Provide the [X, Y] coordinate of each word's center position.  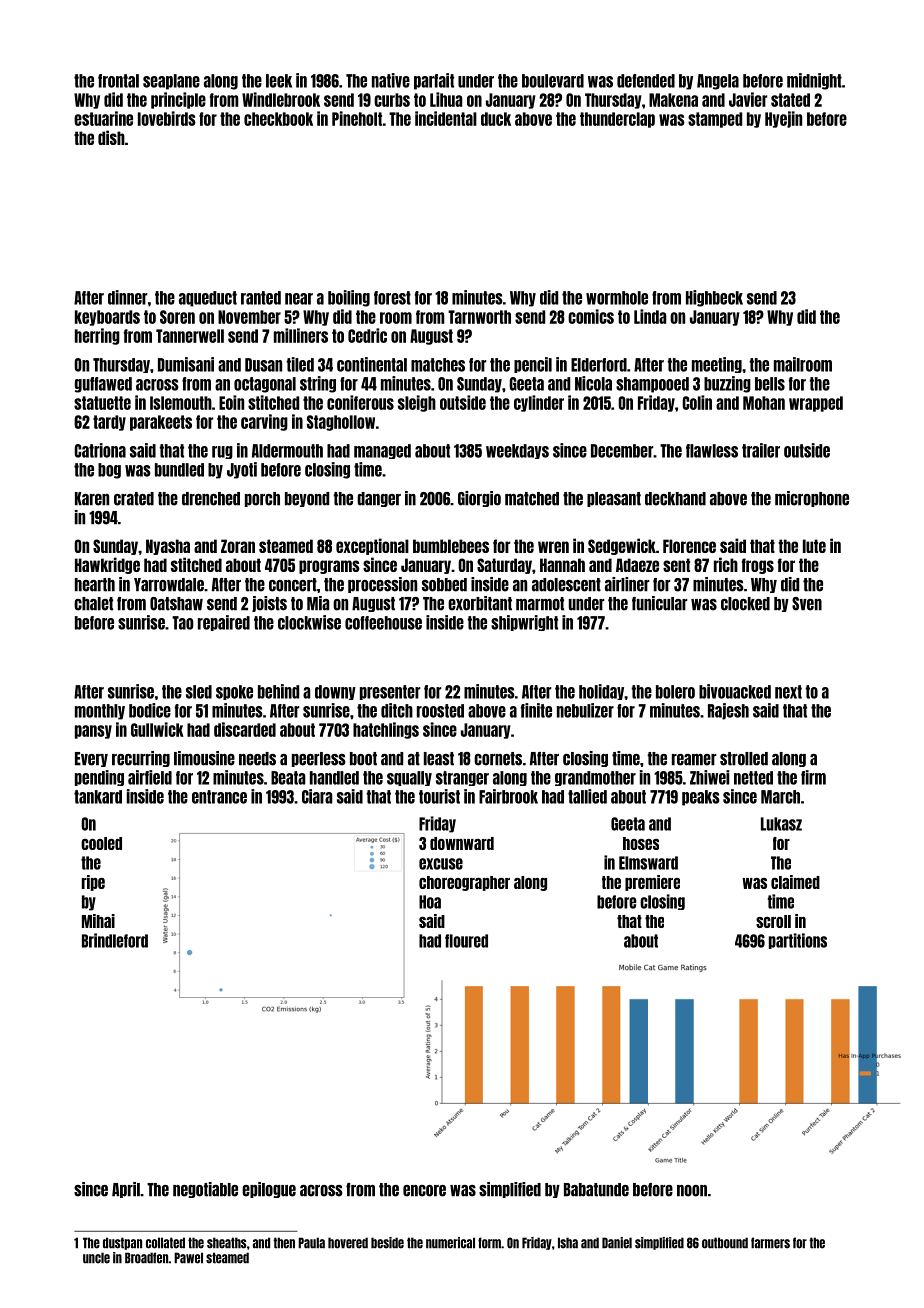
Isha [568, 1243]
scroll [773, 921]
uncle [96, 1258]
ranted [261, 298]
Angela [718, 82]
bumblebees [451, 546]
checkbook [278, 119]
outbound [725, 1243]
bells [770, 384]
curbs [392, 100]
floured [466, 941]
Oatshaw [176, 604]
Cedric [367, 335]
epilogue [269, 1190]
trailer [761, 450]
